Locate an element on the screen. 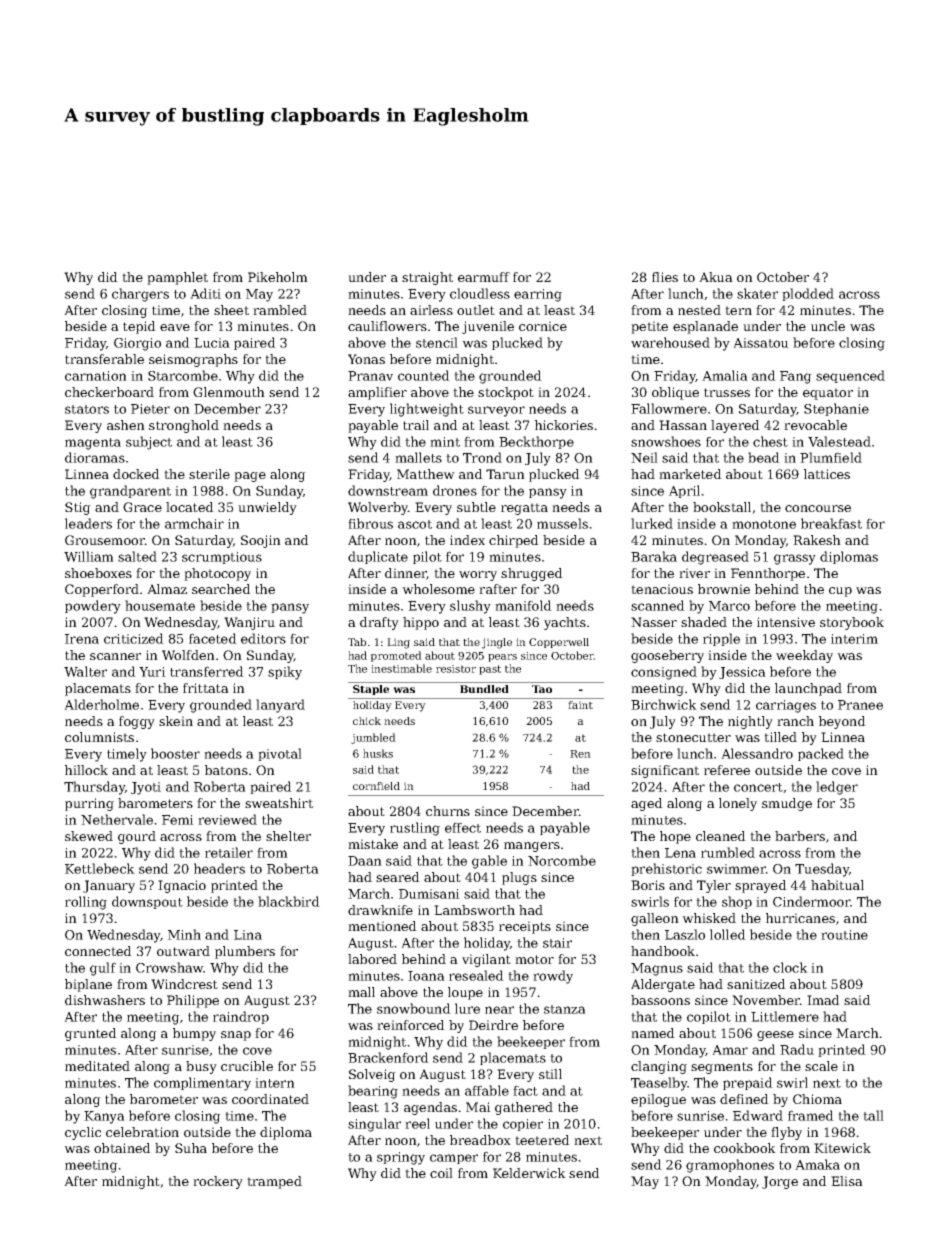 The height and width of the screenshot is (1233, 952). weekday is located at coordinates (804, 656).
